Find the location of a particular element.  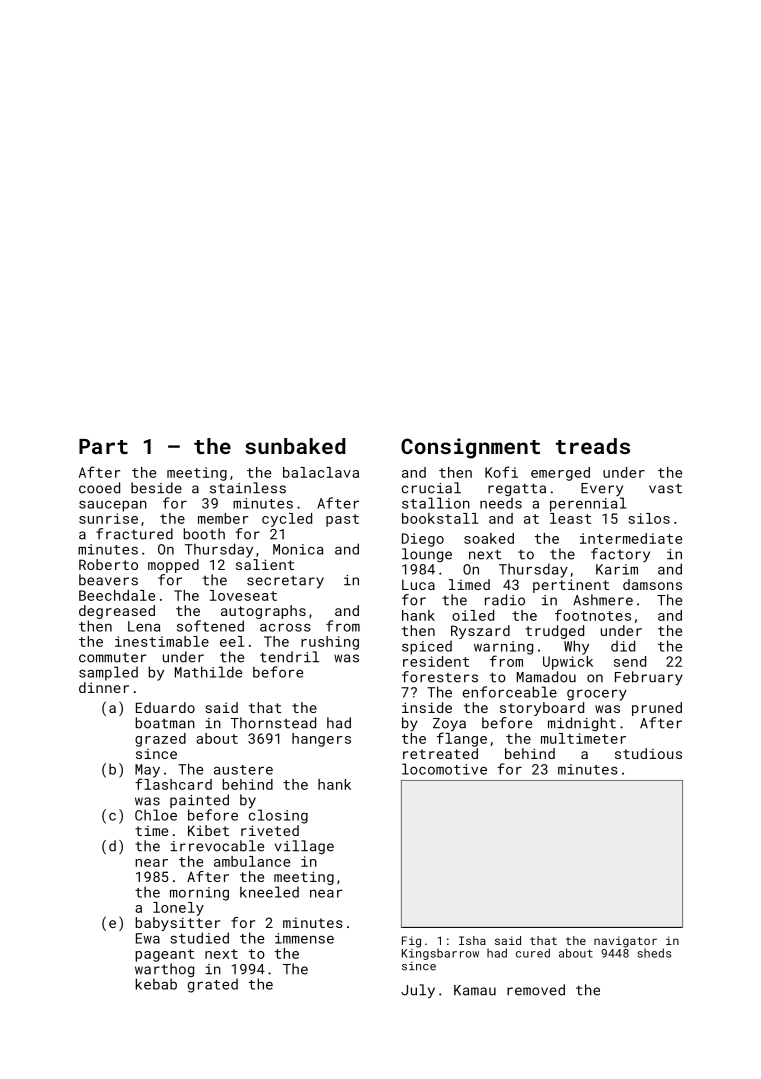

treads is located at coordinates (593, 446).
